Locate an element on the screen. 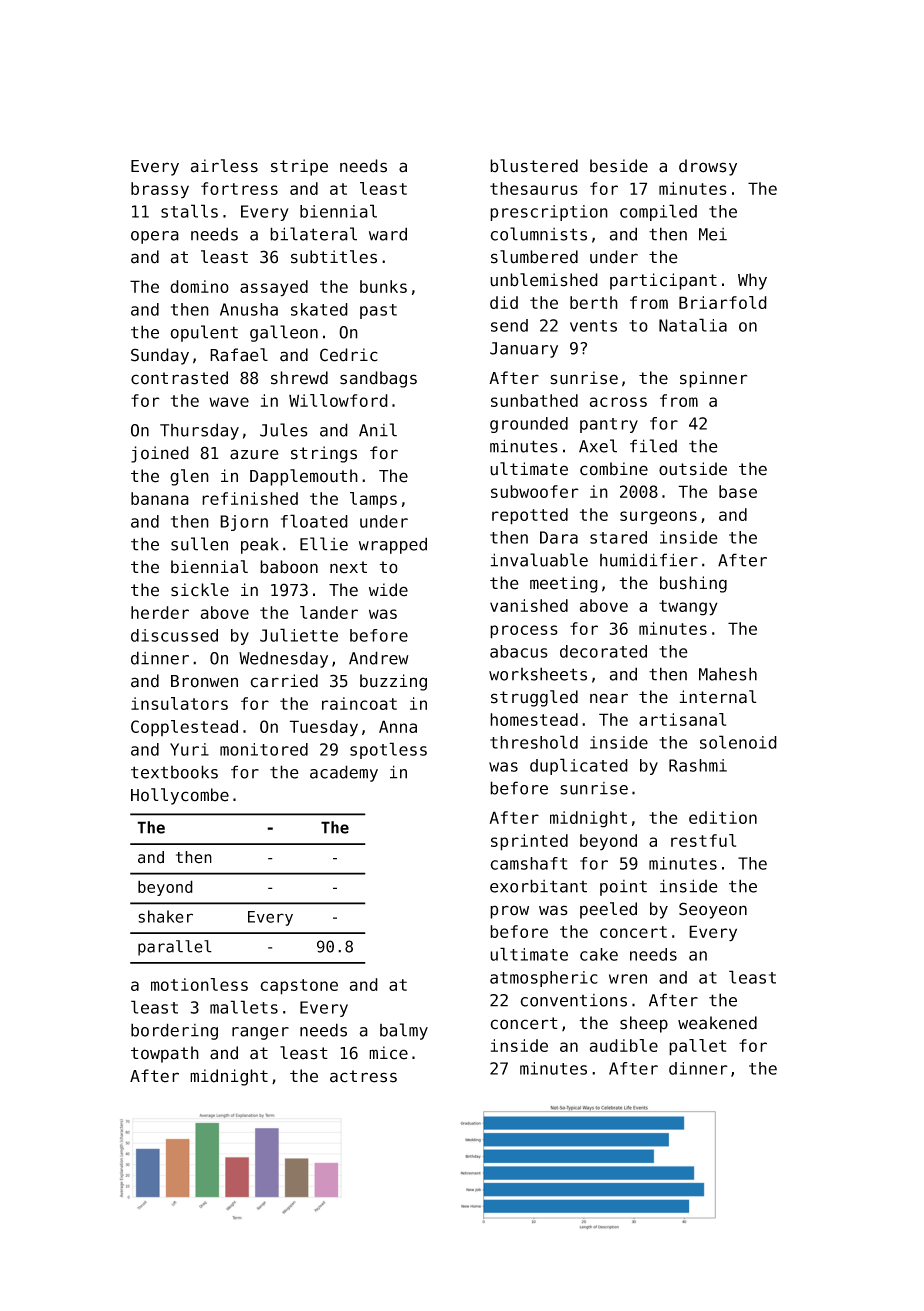 This screenshot has width=924, height=1311. galleon is located at coordinates (284, 333).
